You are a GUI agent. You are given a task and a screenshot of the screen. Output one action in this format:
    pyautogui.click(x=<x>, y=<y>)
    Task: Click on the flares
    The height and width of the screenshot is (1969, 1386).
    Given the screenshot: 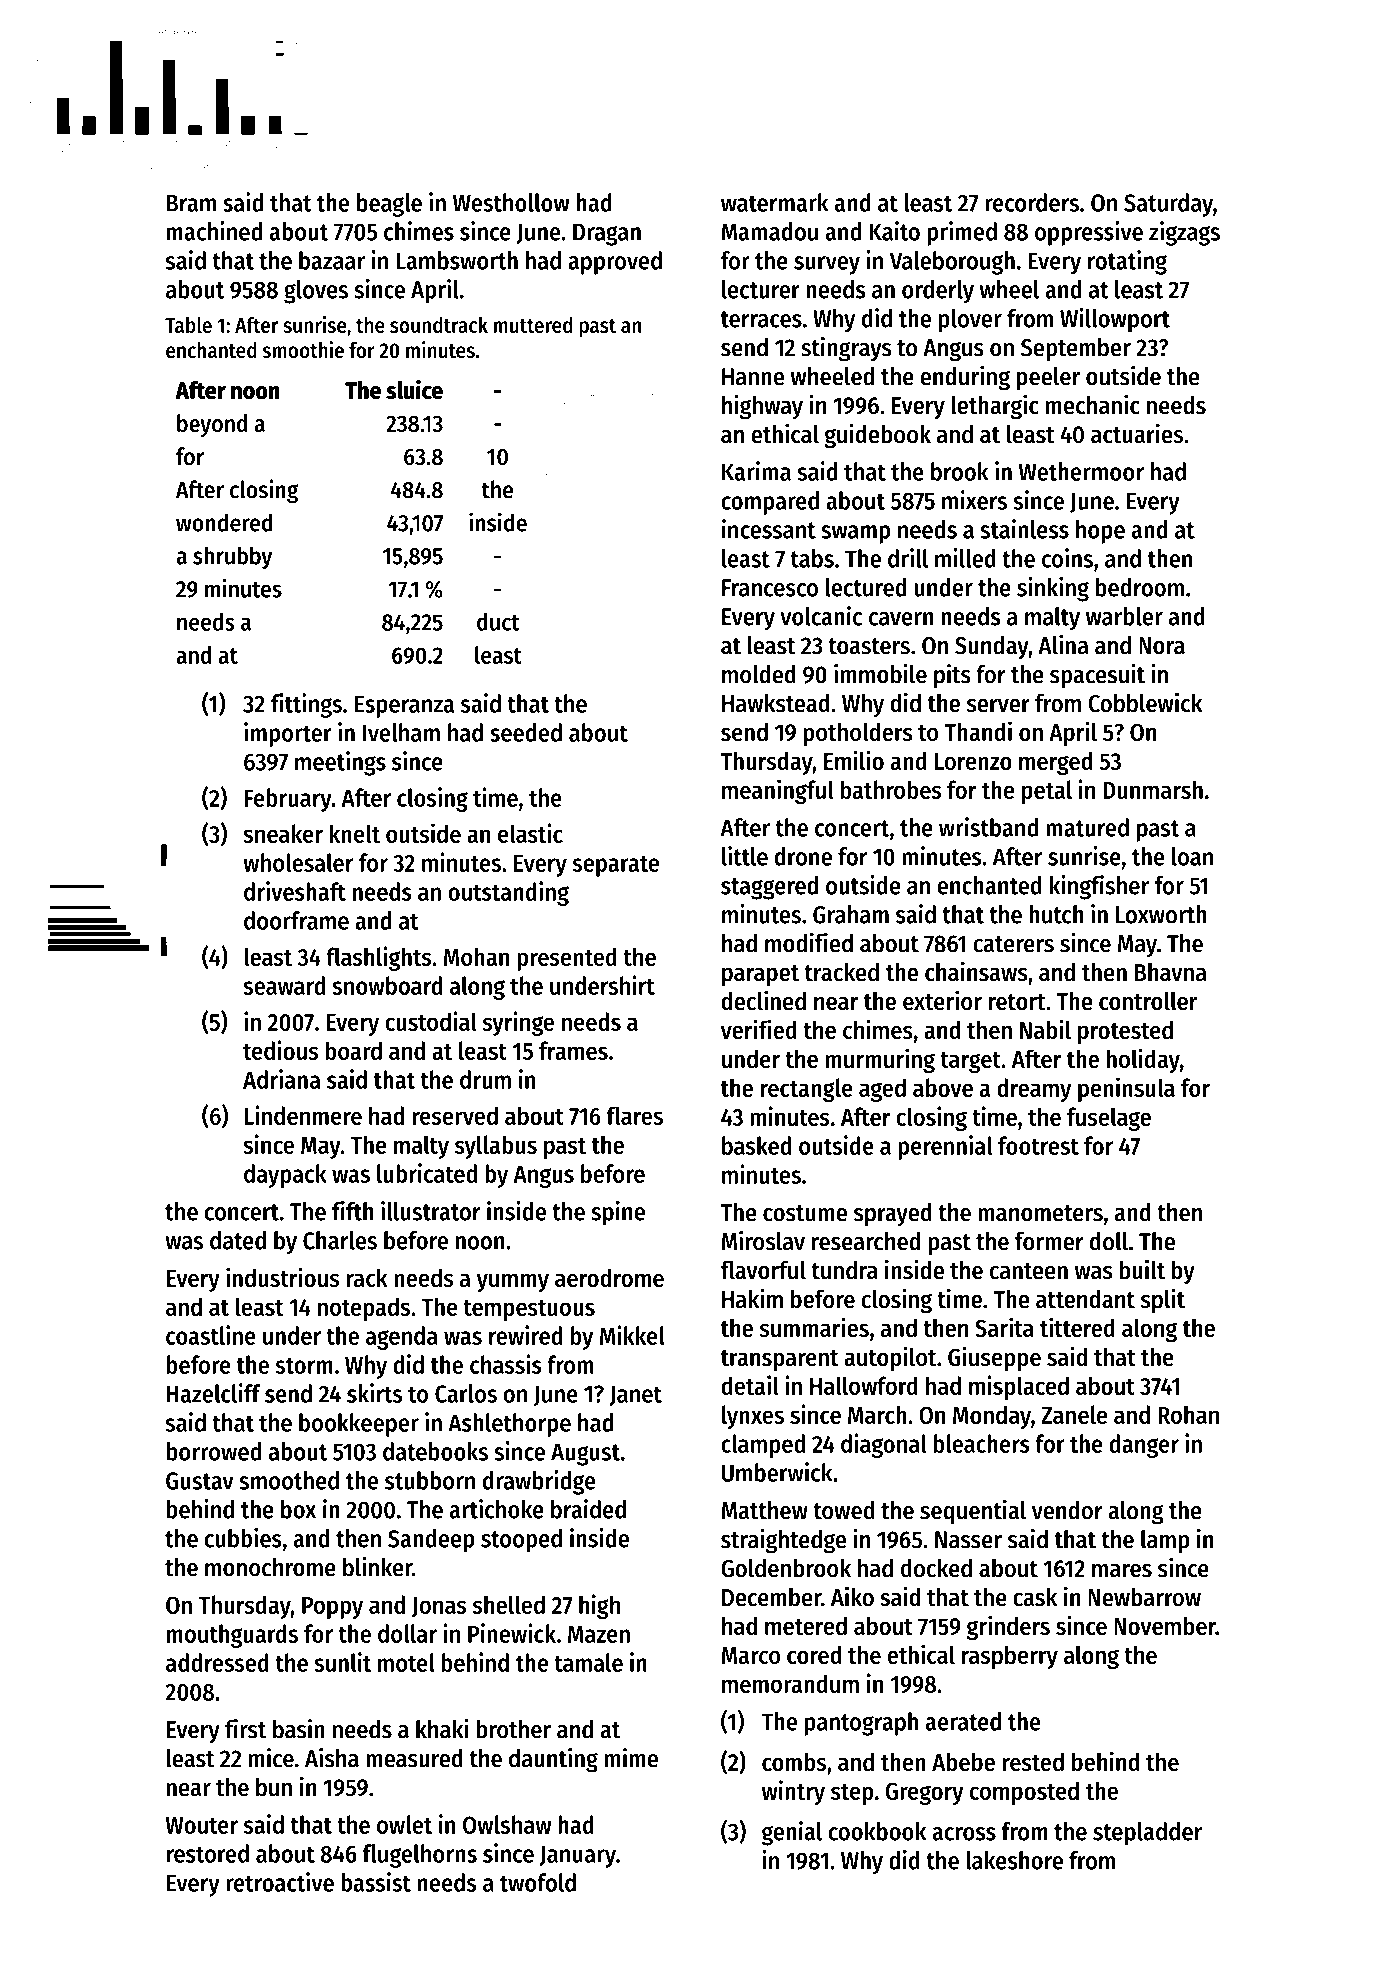 What is the action you would take?
    pyautogui.click(x=634, y=1115)
